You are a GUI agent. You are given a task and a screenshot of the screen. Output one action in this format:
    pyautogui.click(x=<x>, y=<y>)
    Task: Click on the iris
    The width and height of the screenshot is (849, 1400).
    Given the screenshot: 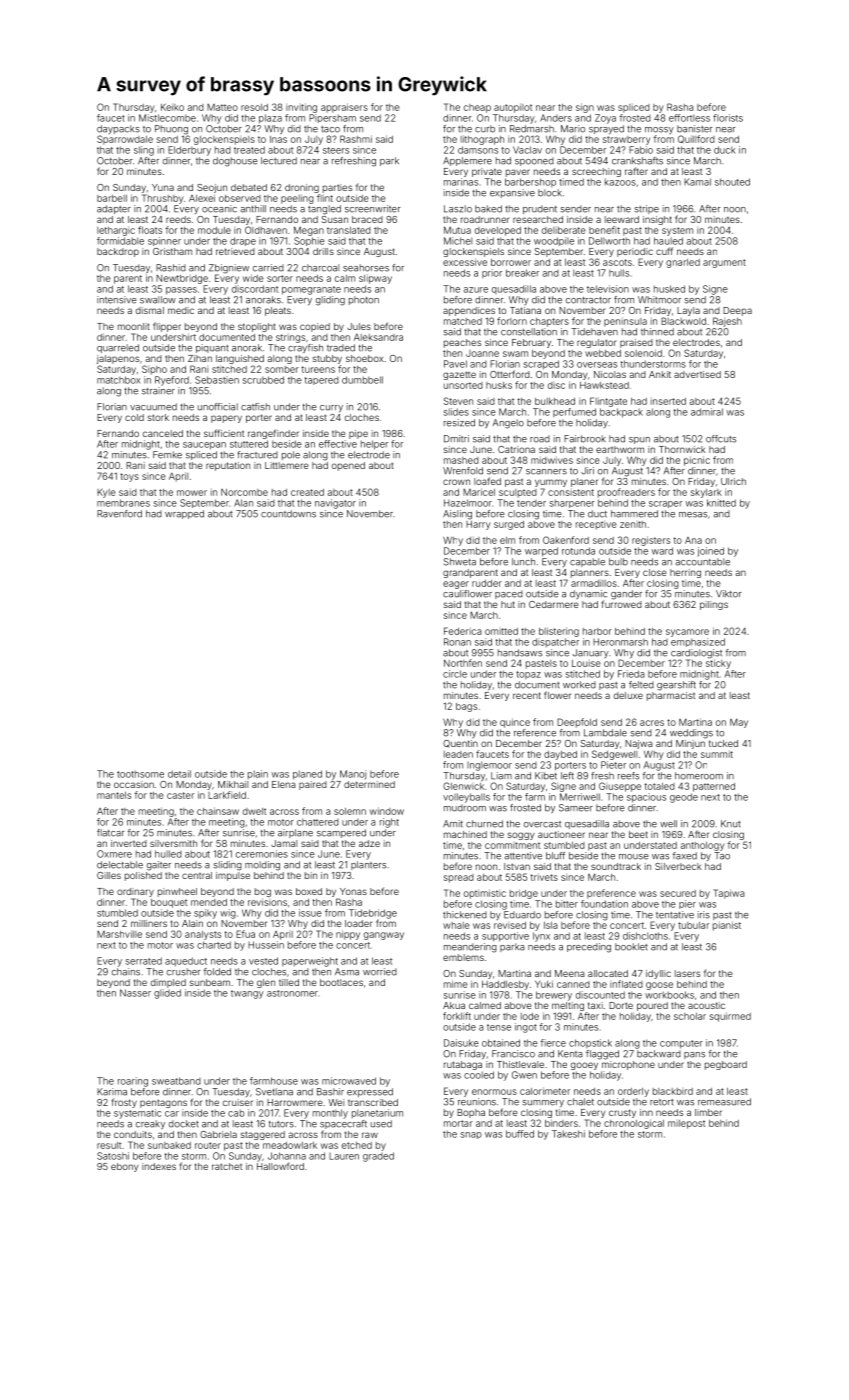 What is the action you would take?
    pyautogui.click(x=704, y=915)
